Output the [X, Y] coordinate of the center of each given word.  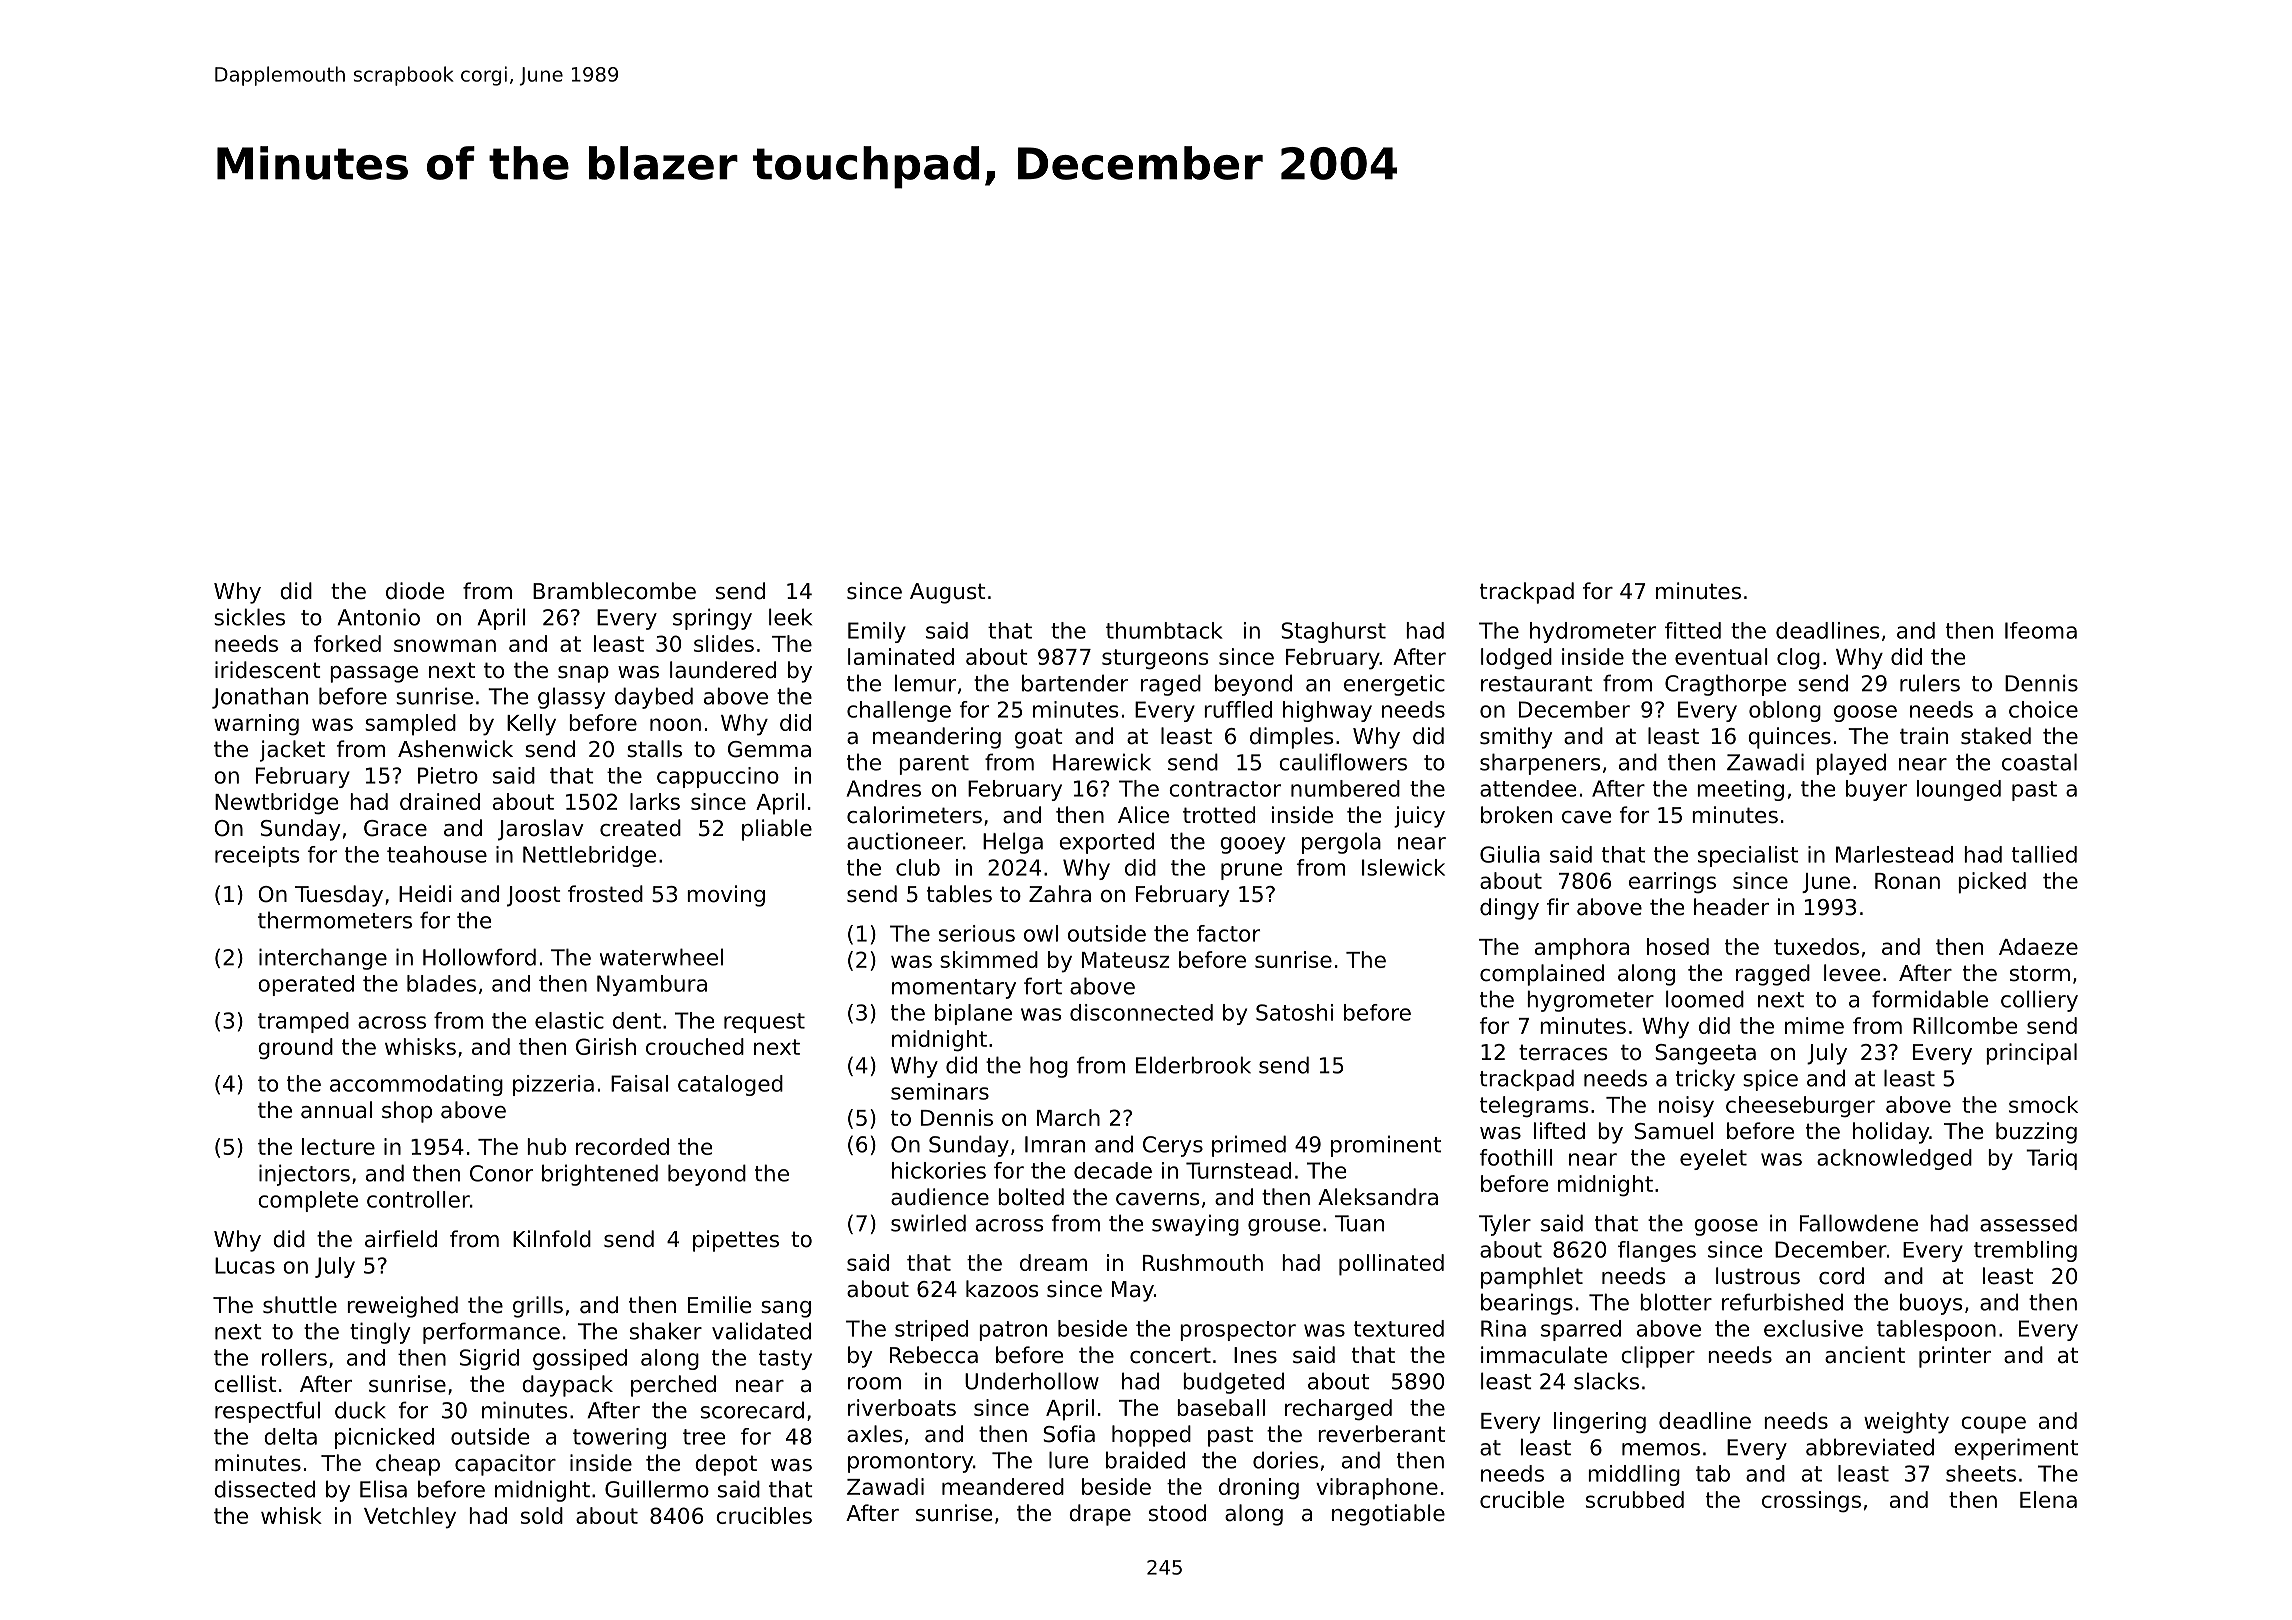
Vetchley [410, 1518]
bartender [1075, 683]
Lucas [245, 1265]
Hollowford [479, 957]
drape [1100, 1515]
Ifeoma [2041, 630]
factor [1228, 933]
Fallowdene [1859, 1223]
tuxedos [1816, 946]
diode [415, 591]
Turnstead [1238, 1170]
